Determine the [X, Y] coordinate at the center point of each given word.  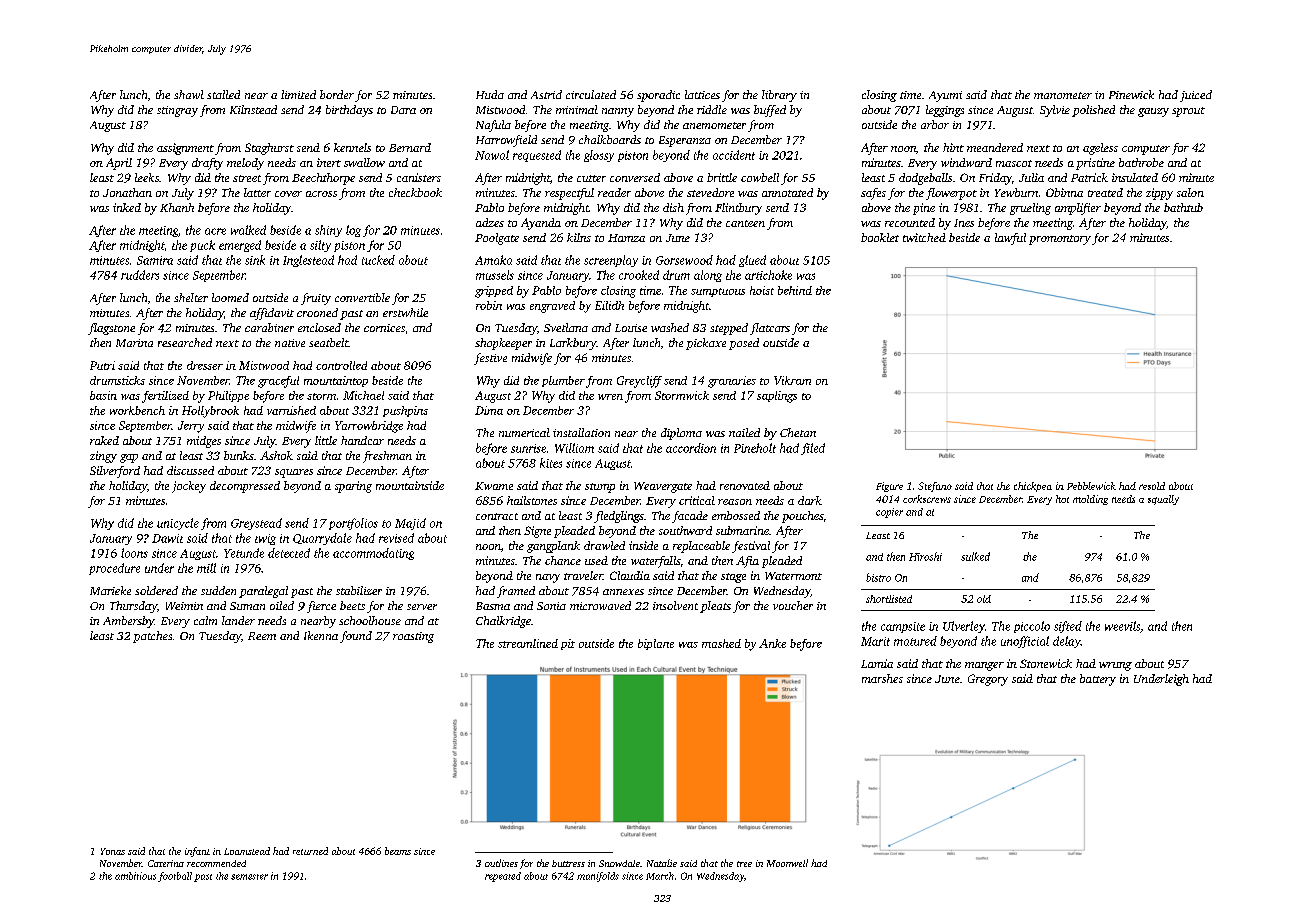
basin [103, 395]
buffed [770, 111]
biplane [656, 644]
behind [795, 290]
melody [245, 164]
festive [490, 359]
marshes [882, 678]
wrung [1115, 666]
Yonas [113, 851]
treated [1105, 192]
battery [1098, 680]
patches [152, 637]
